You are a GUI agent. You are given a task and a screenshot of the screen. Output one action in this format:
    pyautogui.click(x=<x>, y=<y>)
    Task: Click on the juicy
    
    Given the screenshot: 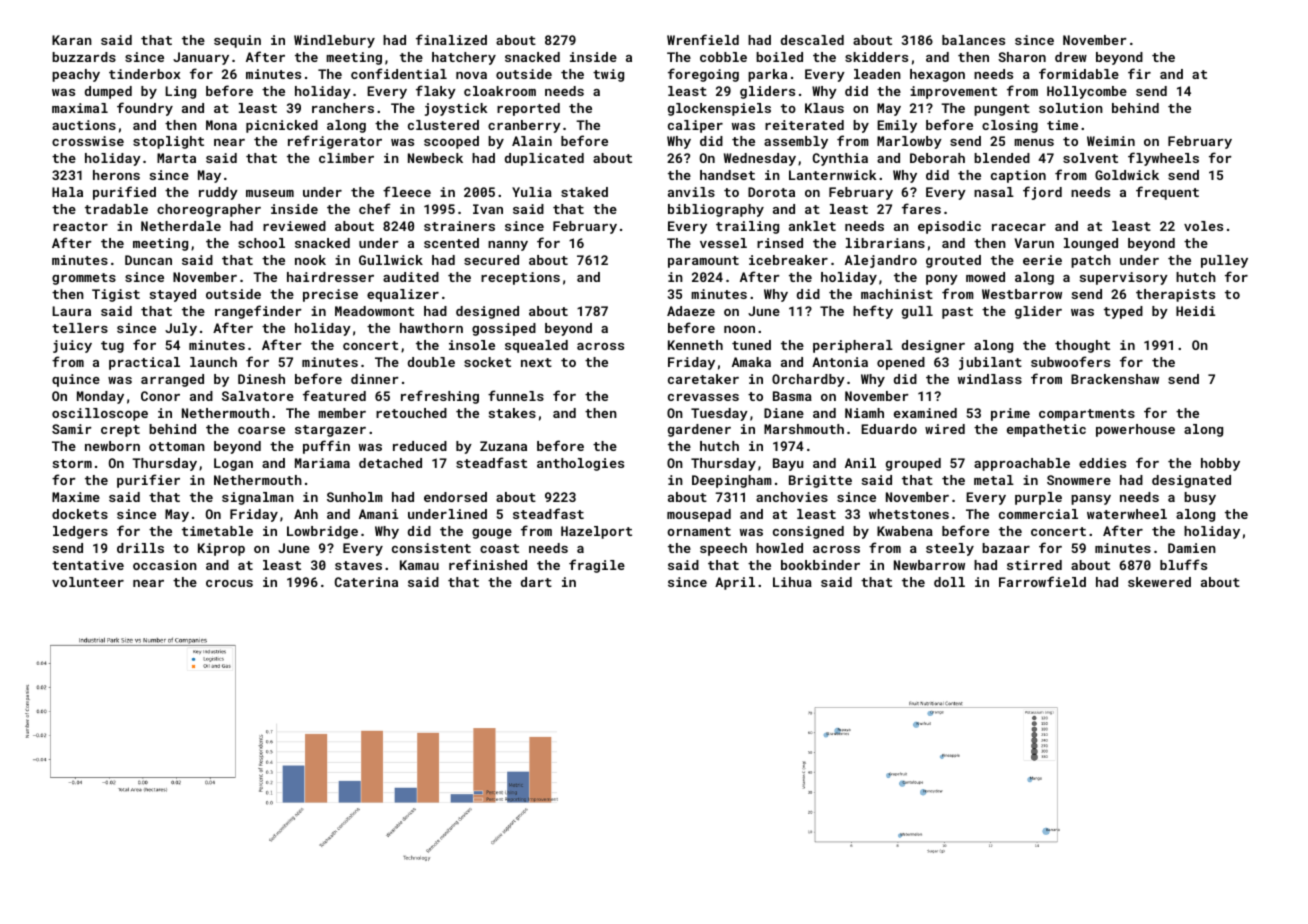 What is the action you would take?
    pyautogui.click(x=72, y=346)
